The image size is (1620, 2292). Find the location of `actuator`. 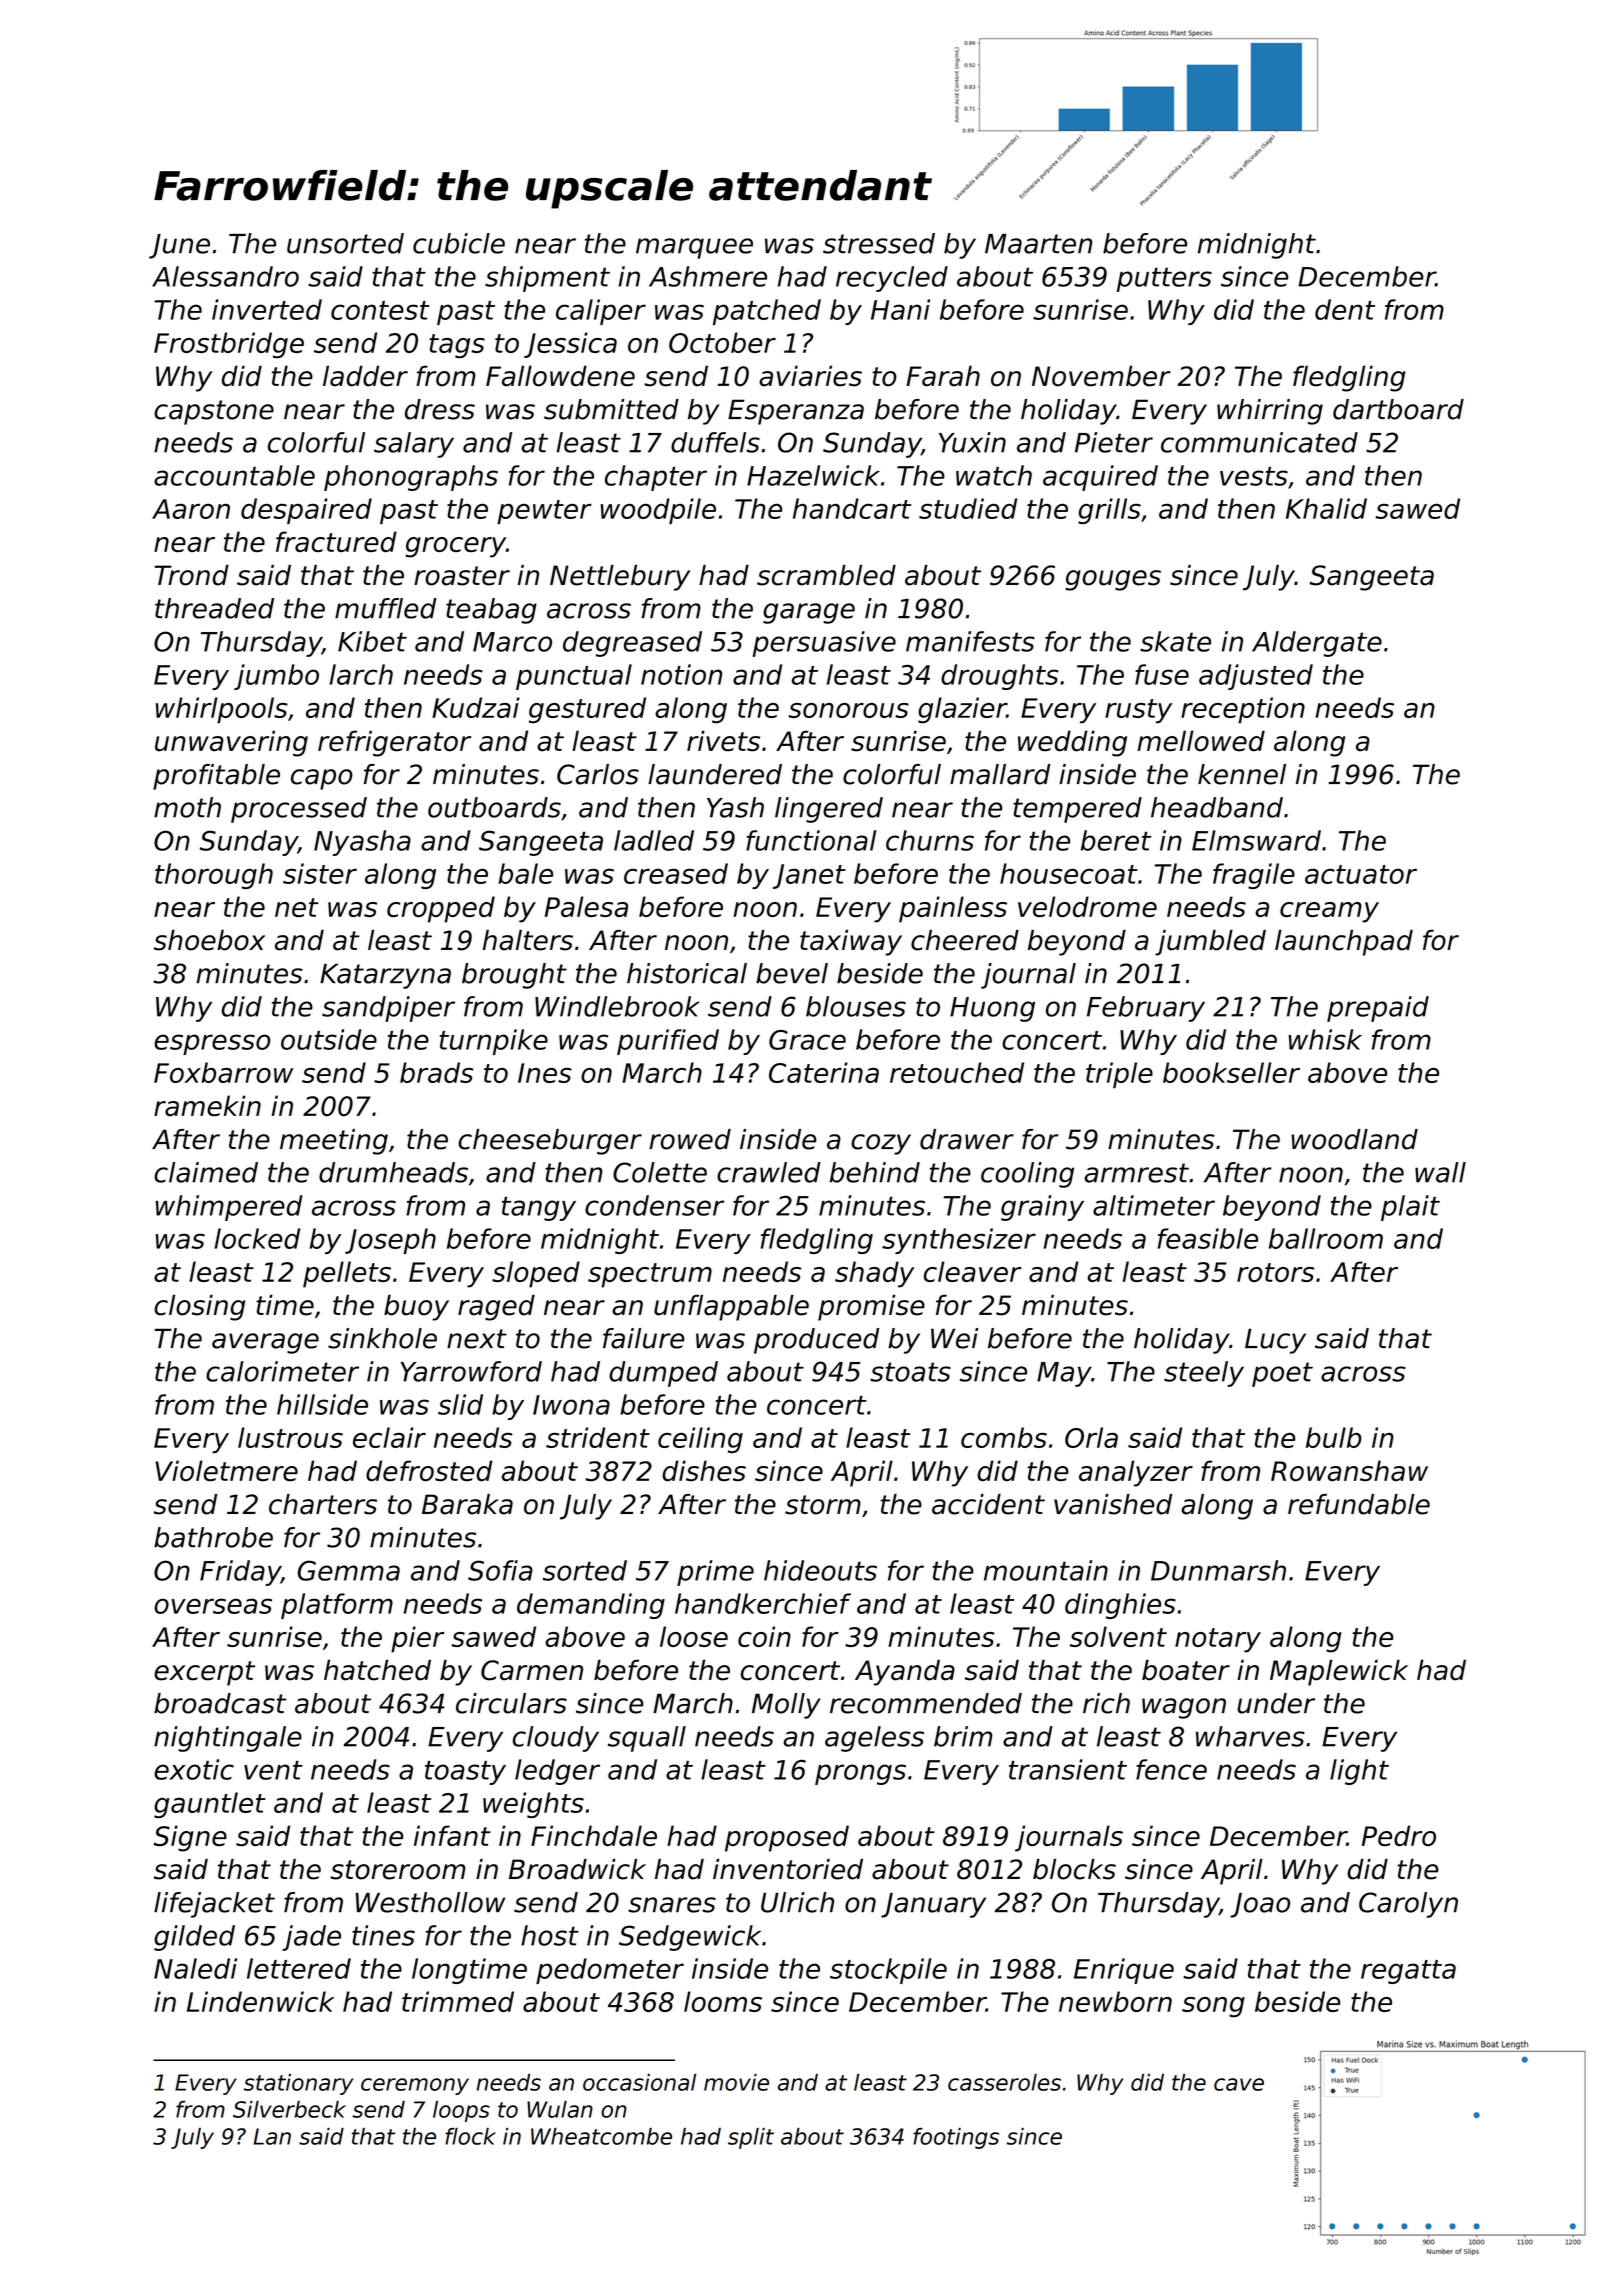

actuator is located at coordinates (1361, 874).
